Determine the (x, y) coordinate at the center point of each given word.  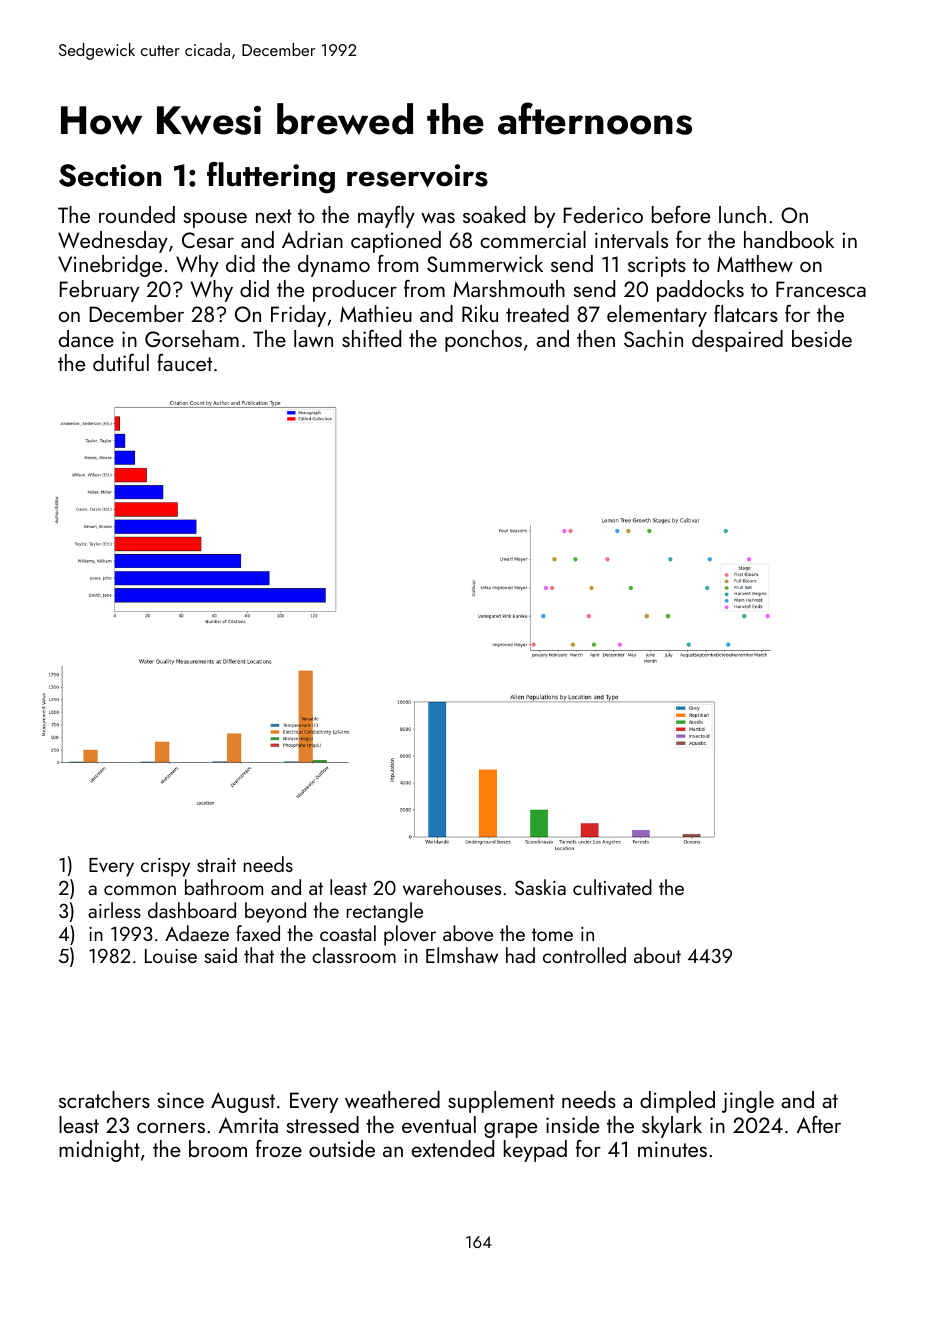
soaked (494, 214)
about (657, 955)
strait (216, 865)
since (181, 1100)
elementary (657, 316)
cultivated (612, 887)
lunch (742, 214)
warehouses (452, 887)
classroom (354, 955)
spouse (215, 220)
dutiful (121, 362)
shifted (371, 338)
